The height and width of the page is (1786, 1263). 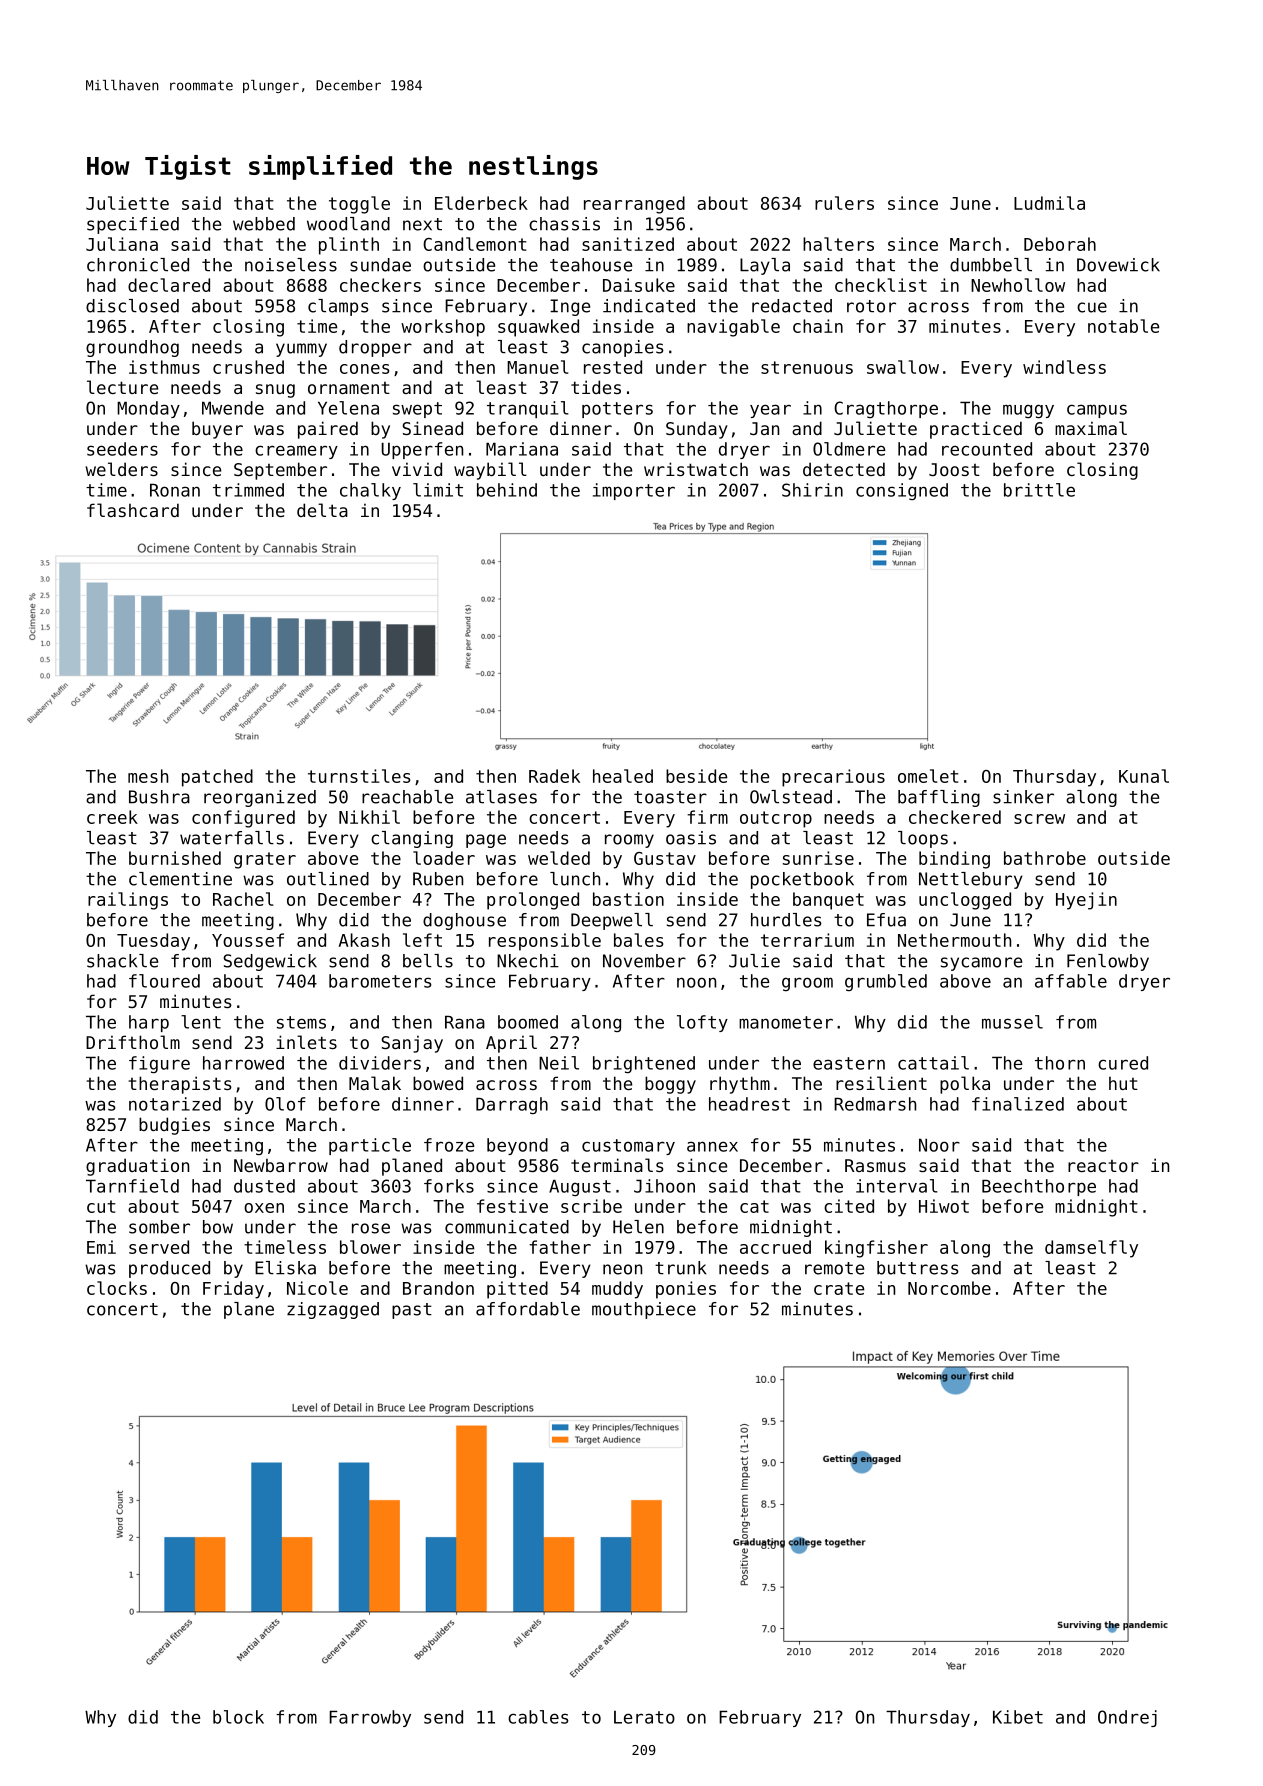 I want to click on Ludmila, so click(x=1049, y=203).
